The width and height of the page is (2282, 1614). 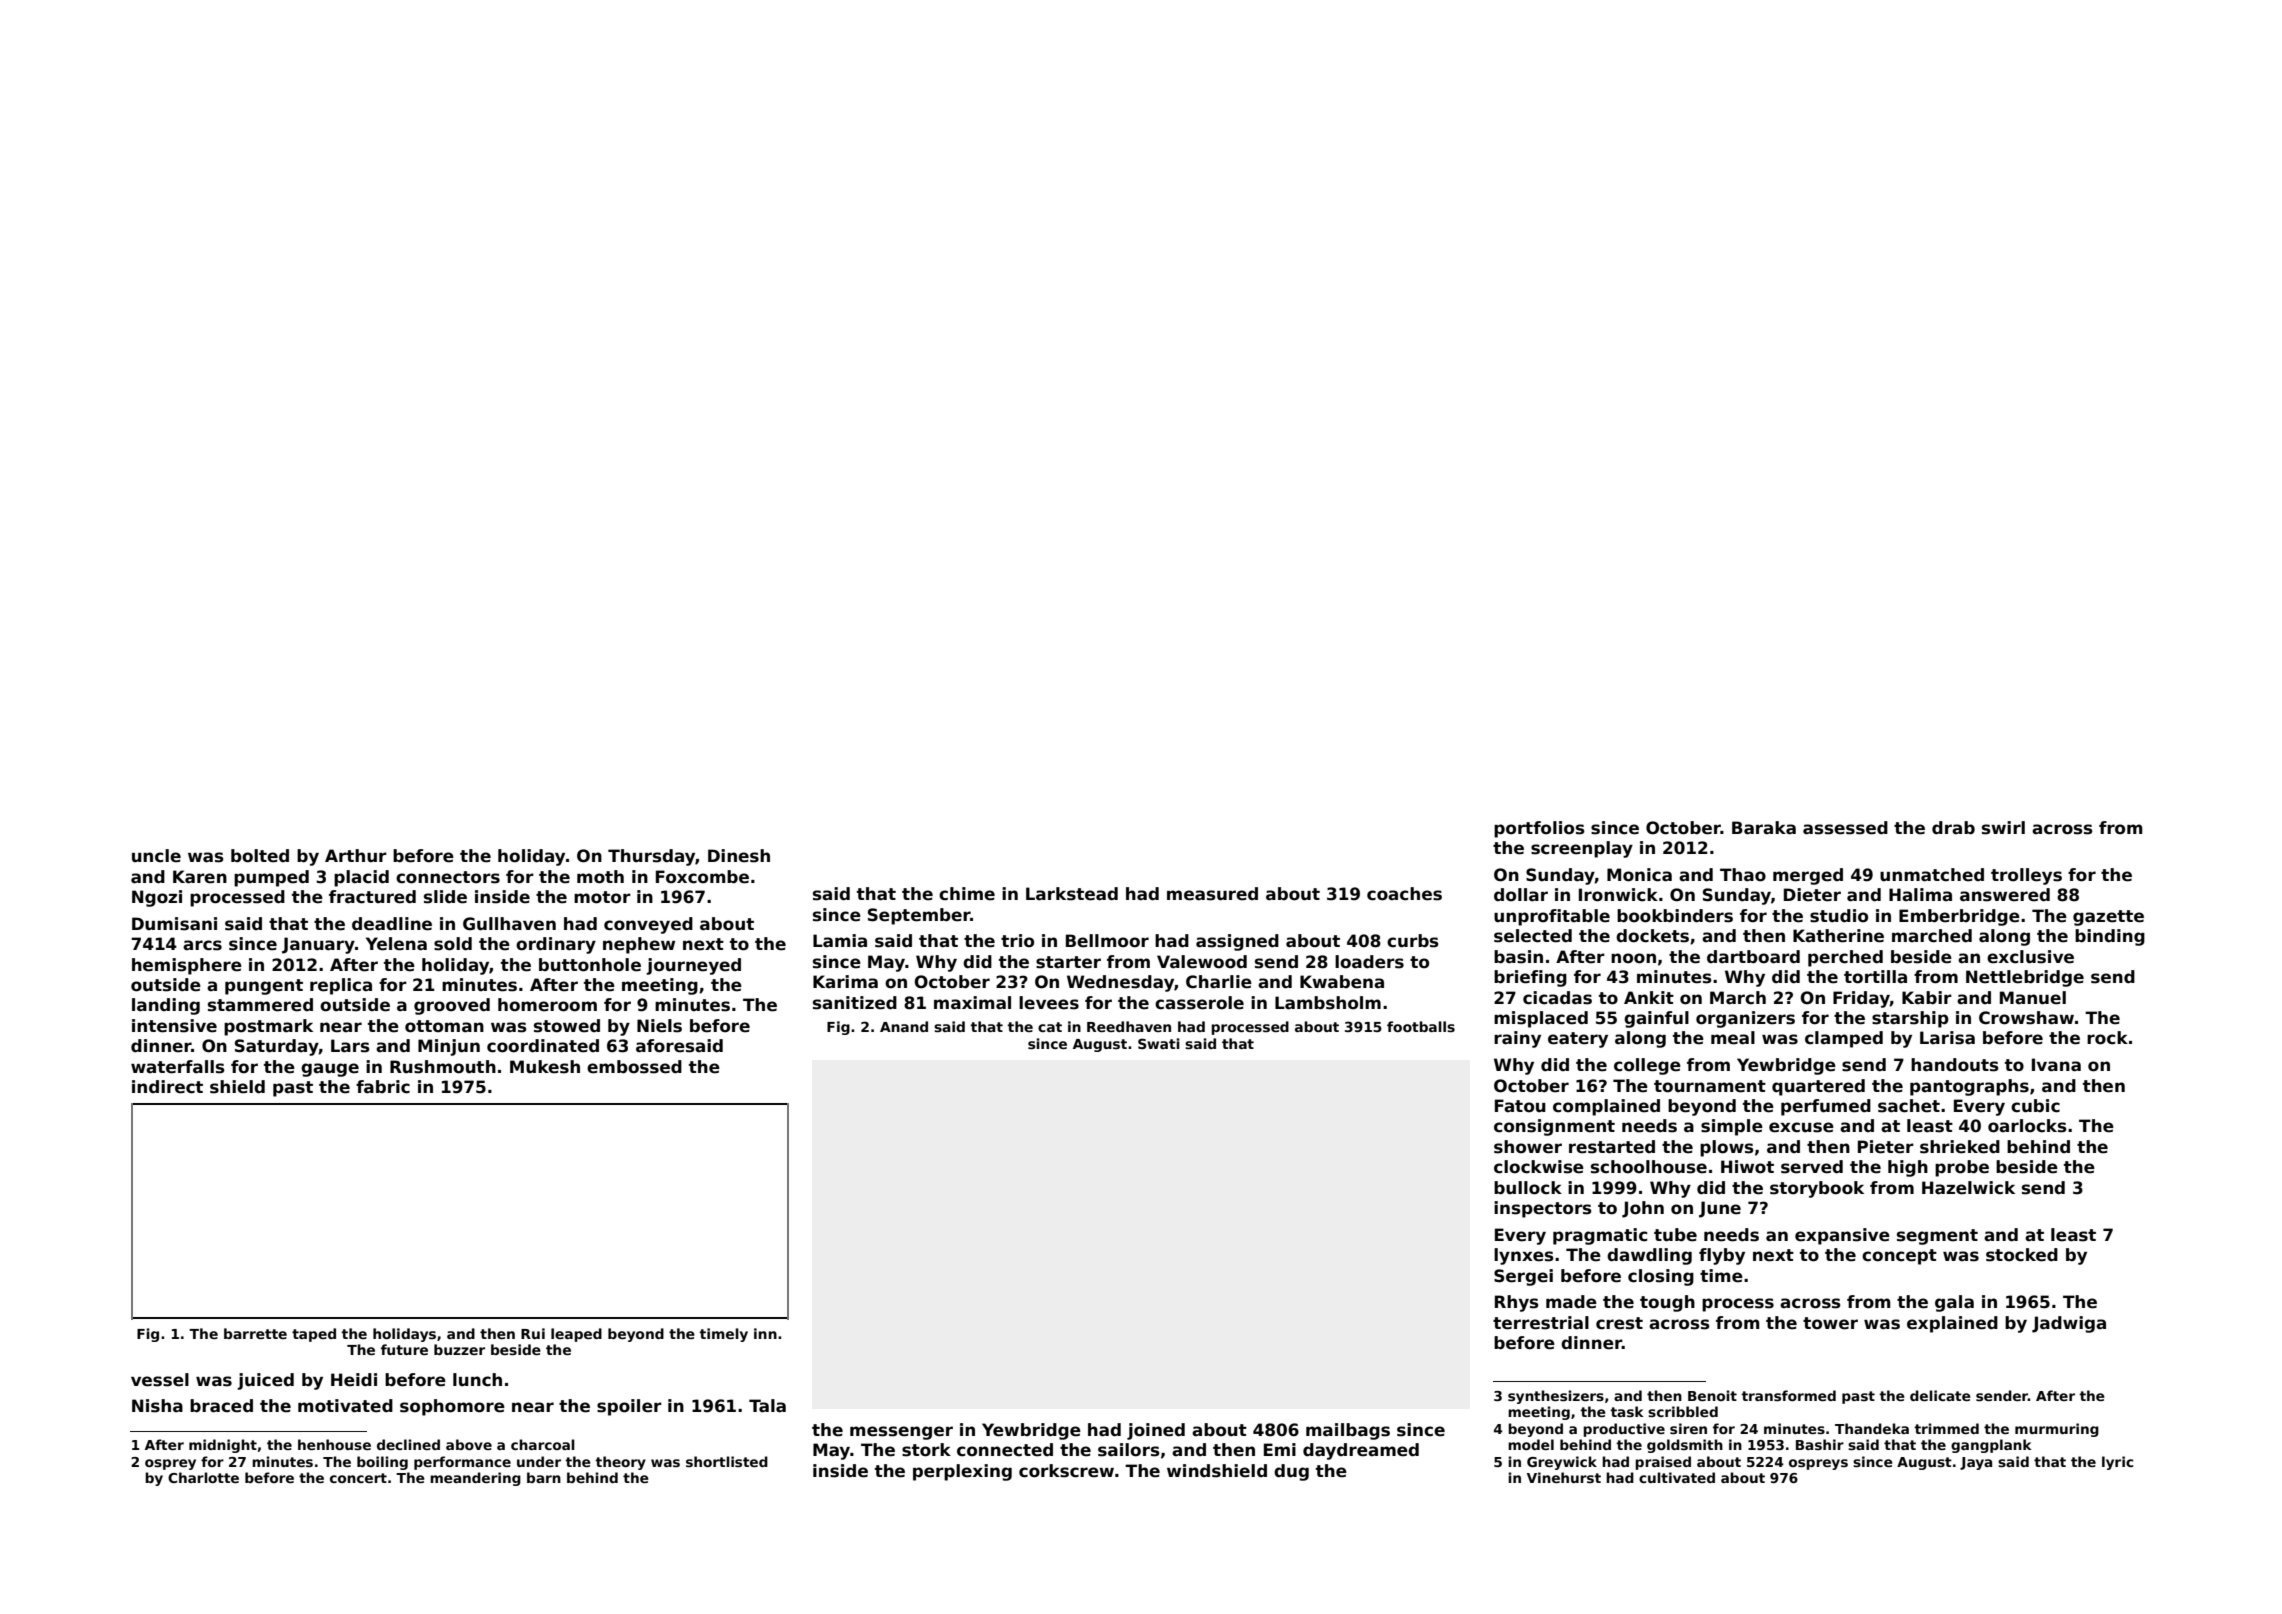 What do you see at coordinates (739, 856) in the page?
I see `Dinesh` at bounding box center [739, 856].
